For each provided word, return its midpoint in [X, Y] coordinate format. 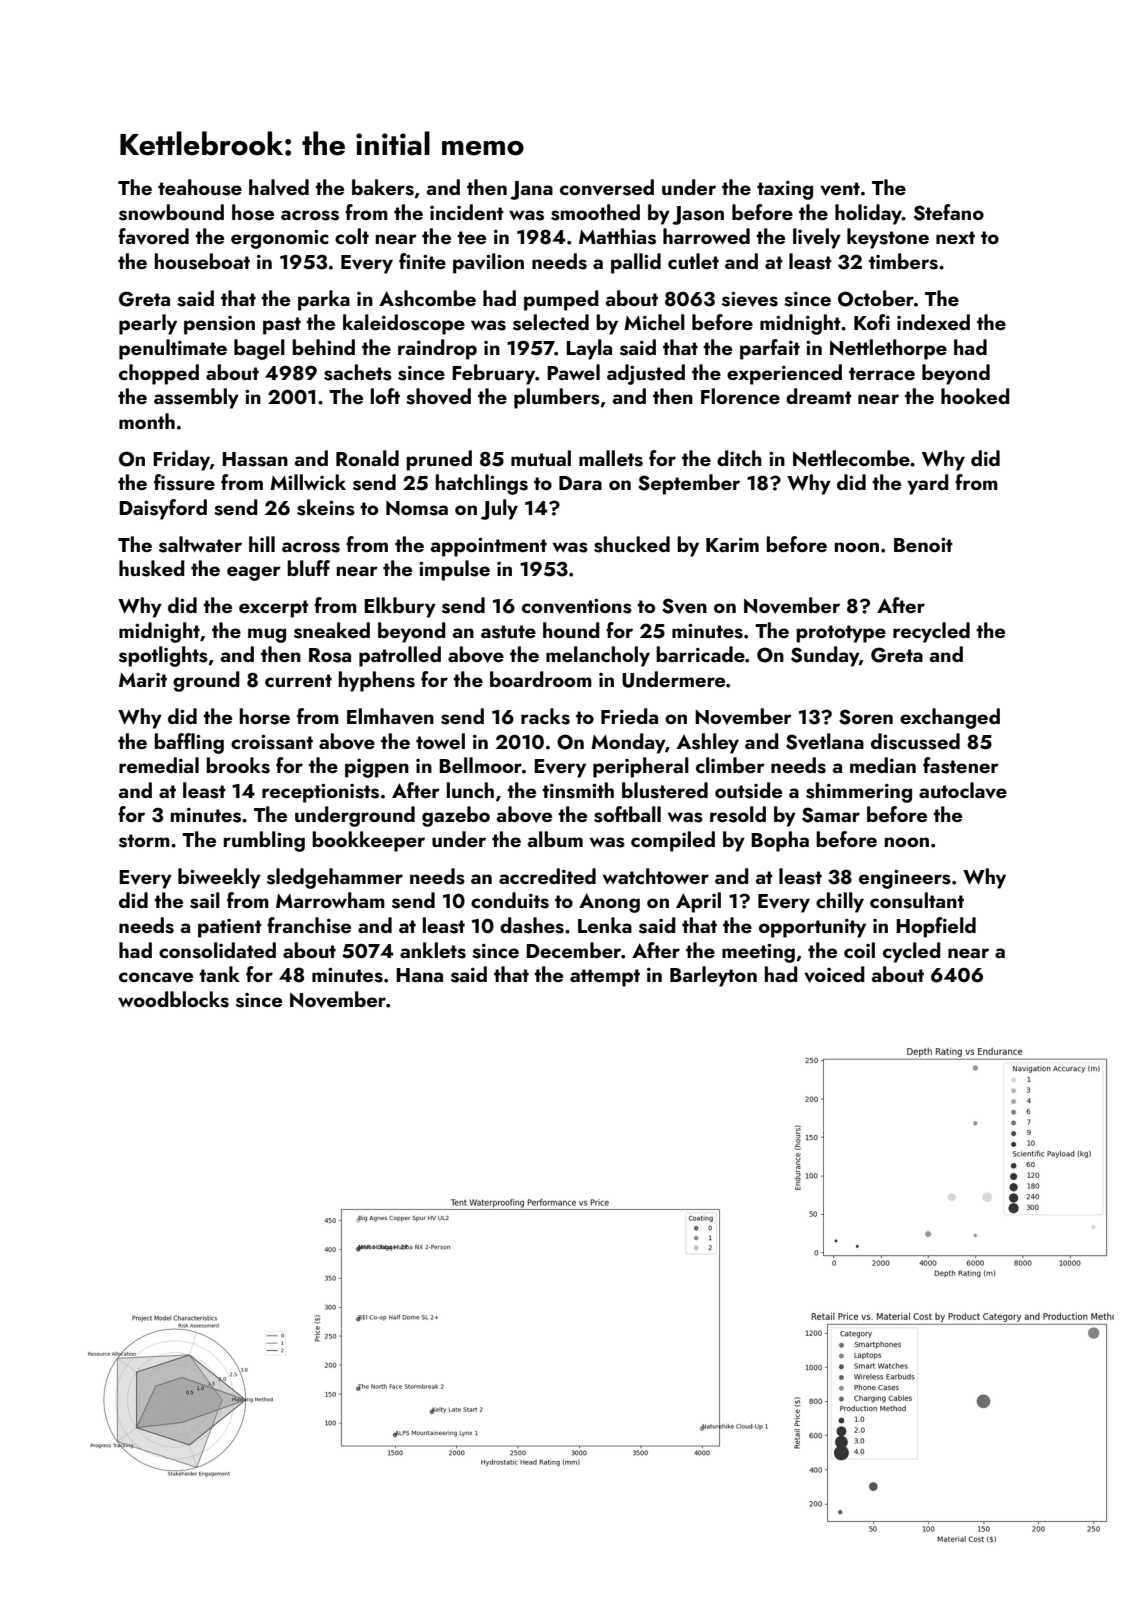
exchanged [950, 718]
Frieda [629, 716]
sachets [358, 372]
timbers [903, 261]
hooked [975, 396]
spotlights [163, 656]
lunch [470, 790]
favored [153, 236]
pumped [561, 300]
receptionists [320, 793]
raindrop [437, 349]
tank [219, 974]
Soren [866, 717]
